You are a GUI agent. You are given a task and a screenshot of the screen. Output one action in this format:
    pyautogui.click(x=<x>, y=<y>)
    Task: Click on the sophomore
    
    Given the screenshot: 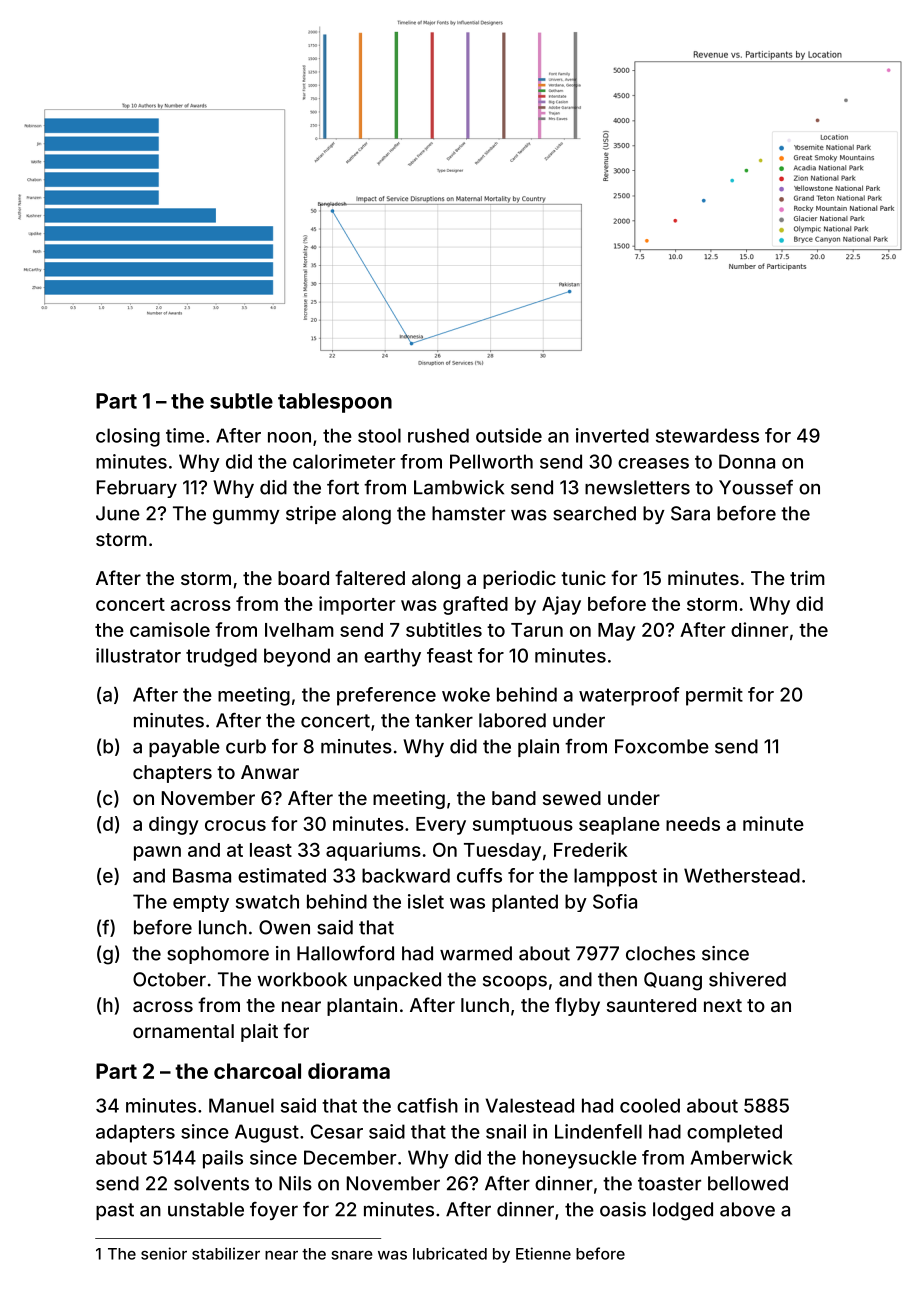 What is the action you would take?
    pyautogui.click(x=218, y=955)
